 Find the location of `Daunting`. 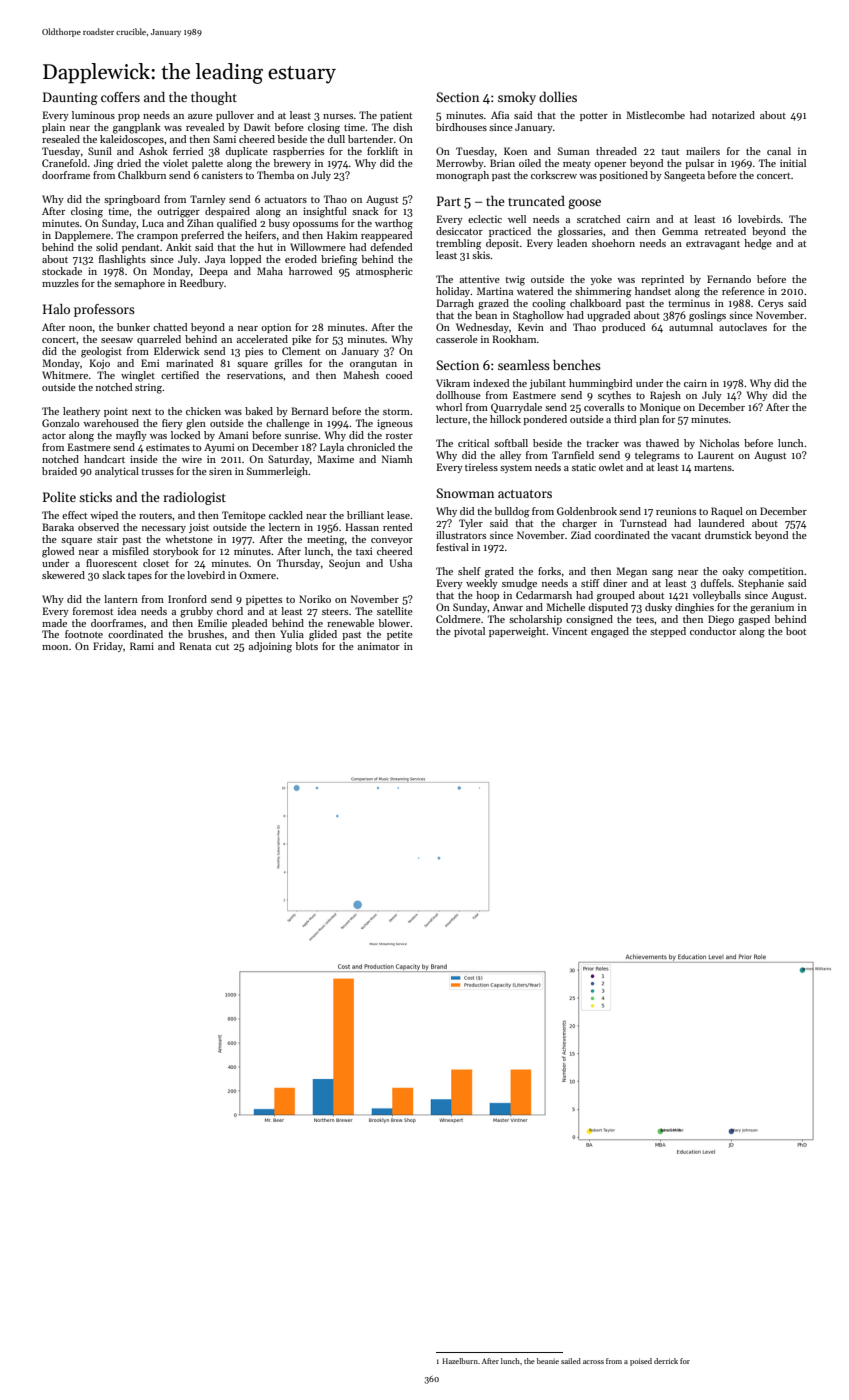

Daunting is located at coordinates (70, 98).
